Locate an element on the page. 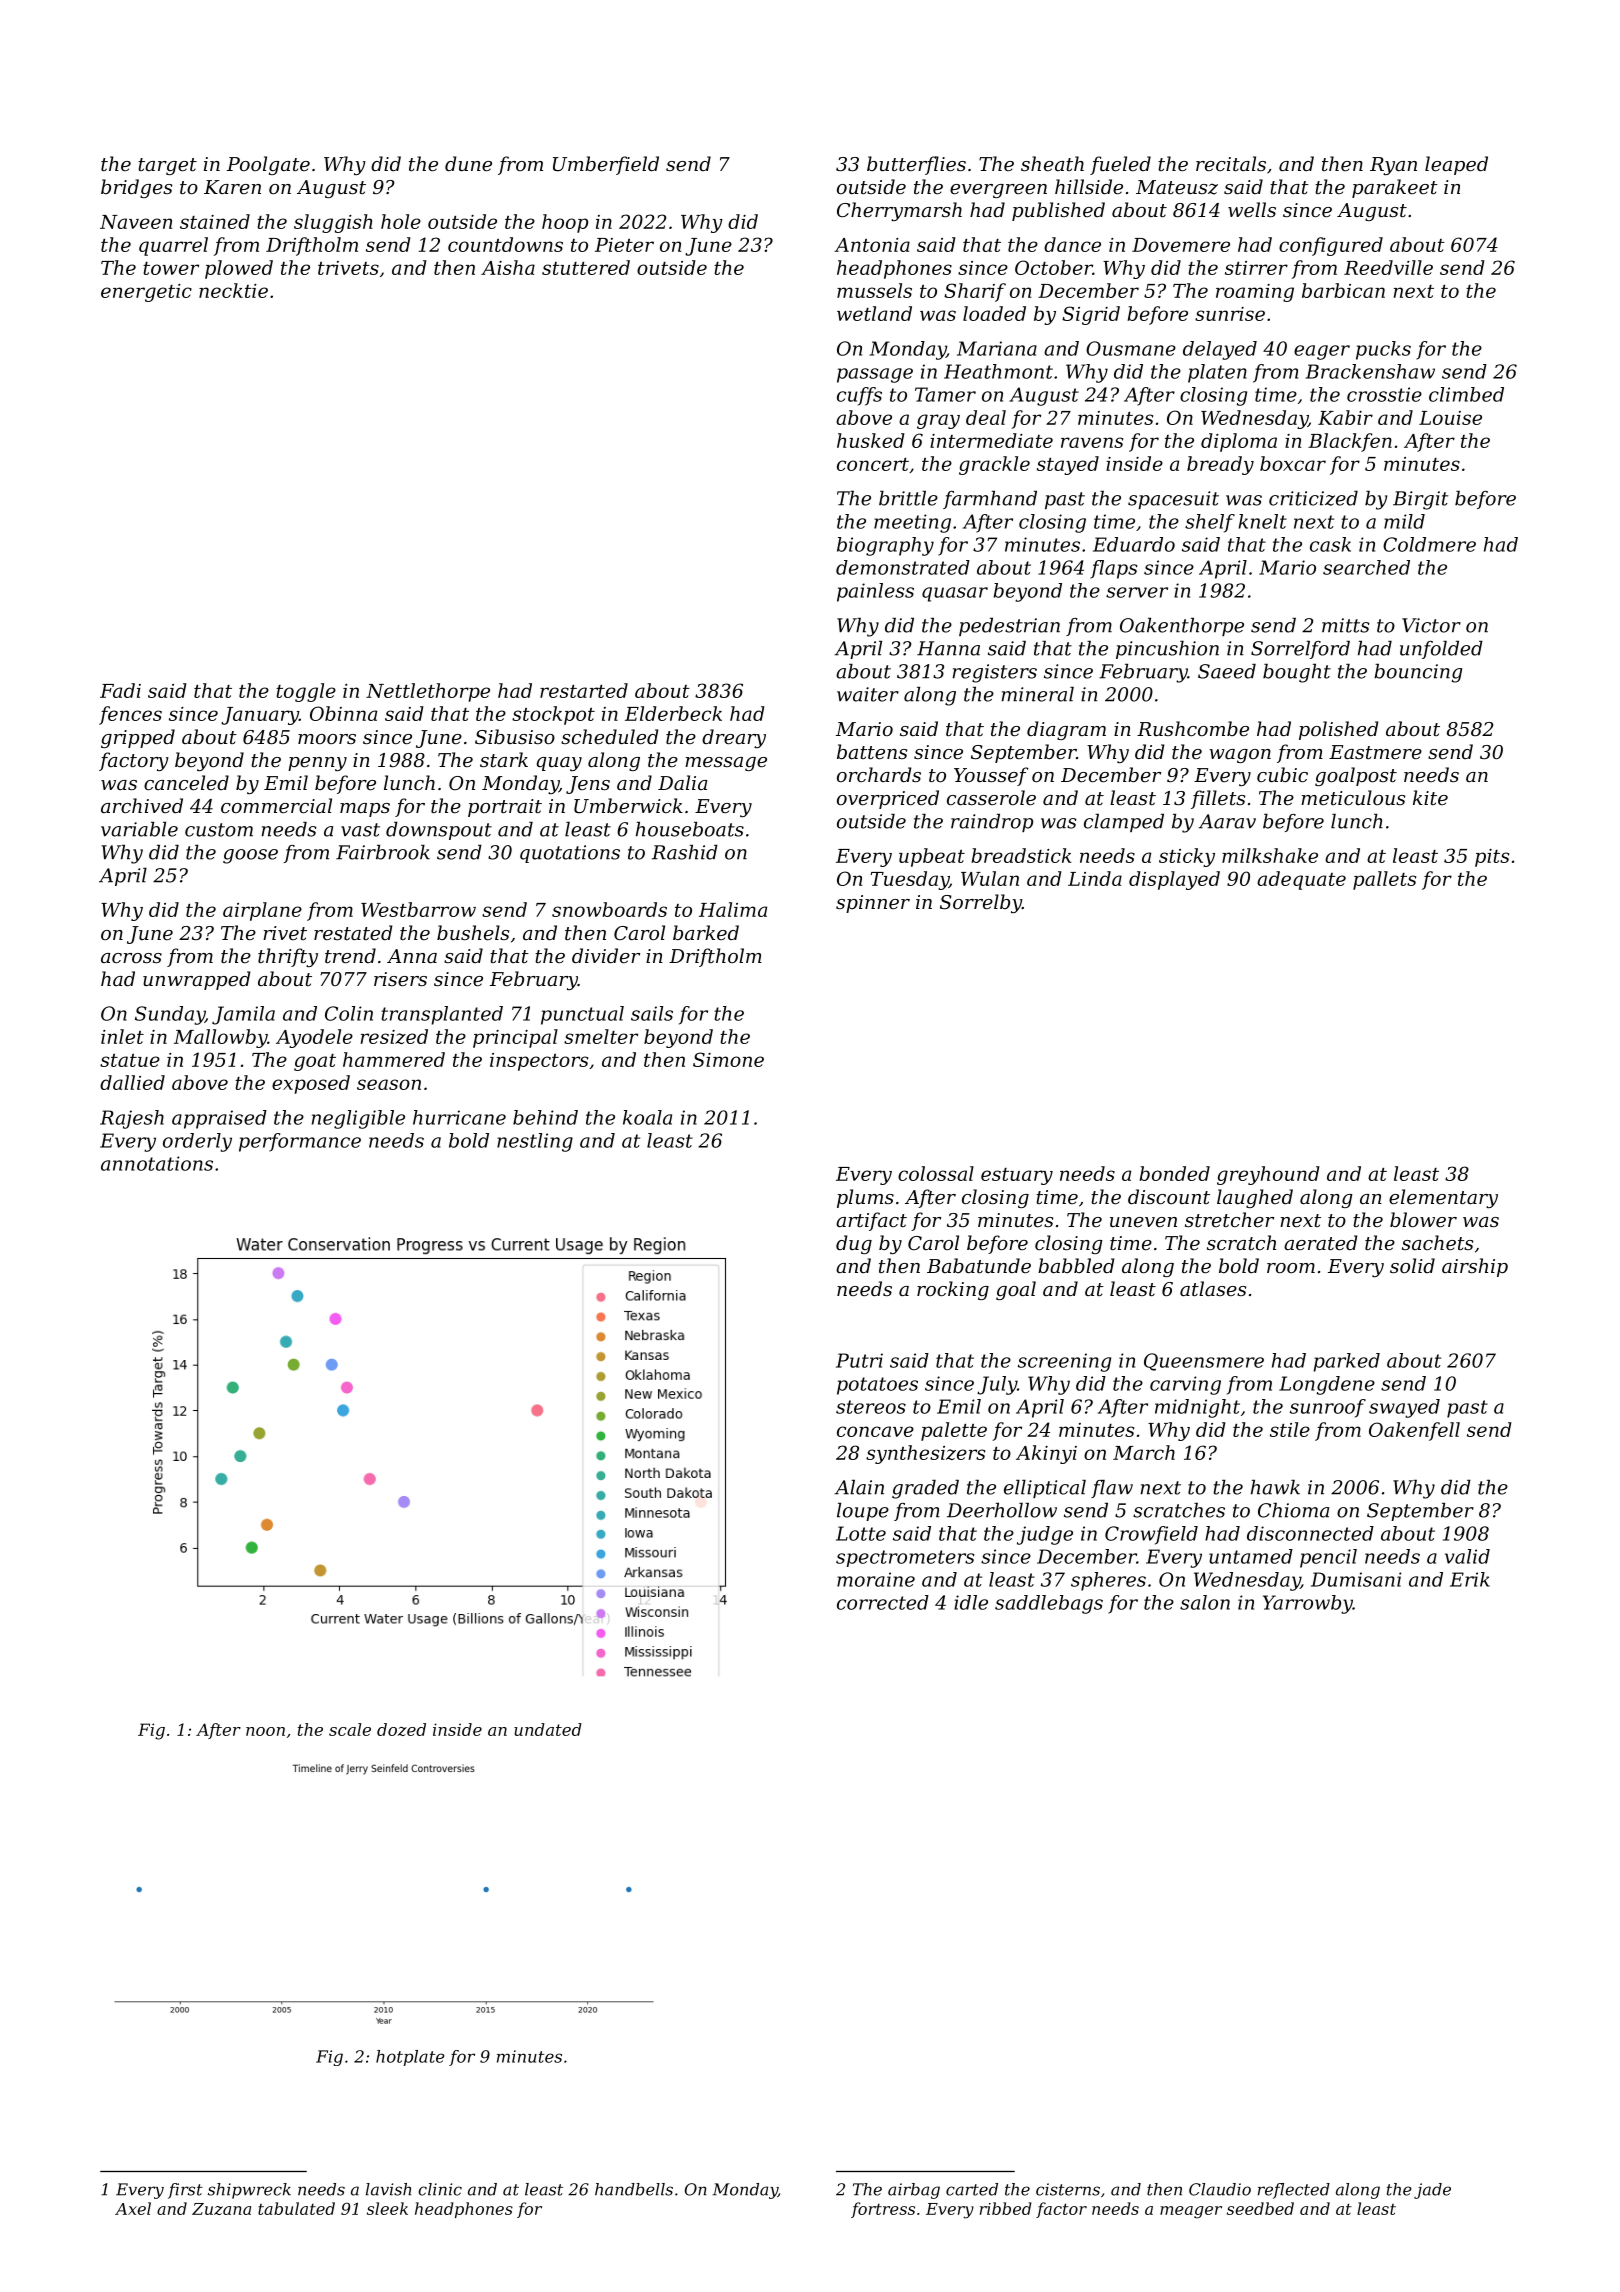 The image size is (1620, 2292). screening is located at coordinates (1064, 1362).
